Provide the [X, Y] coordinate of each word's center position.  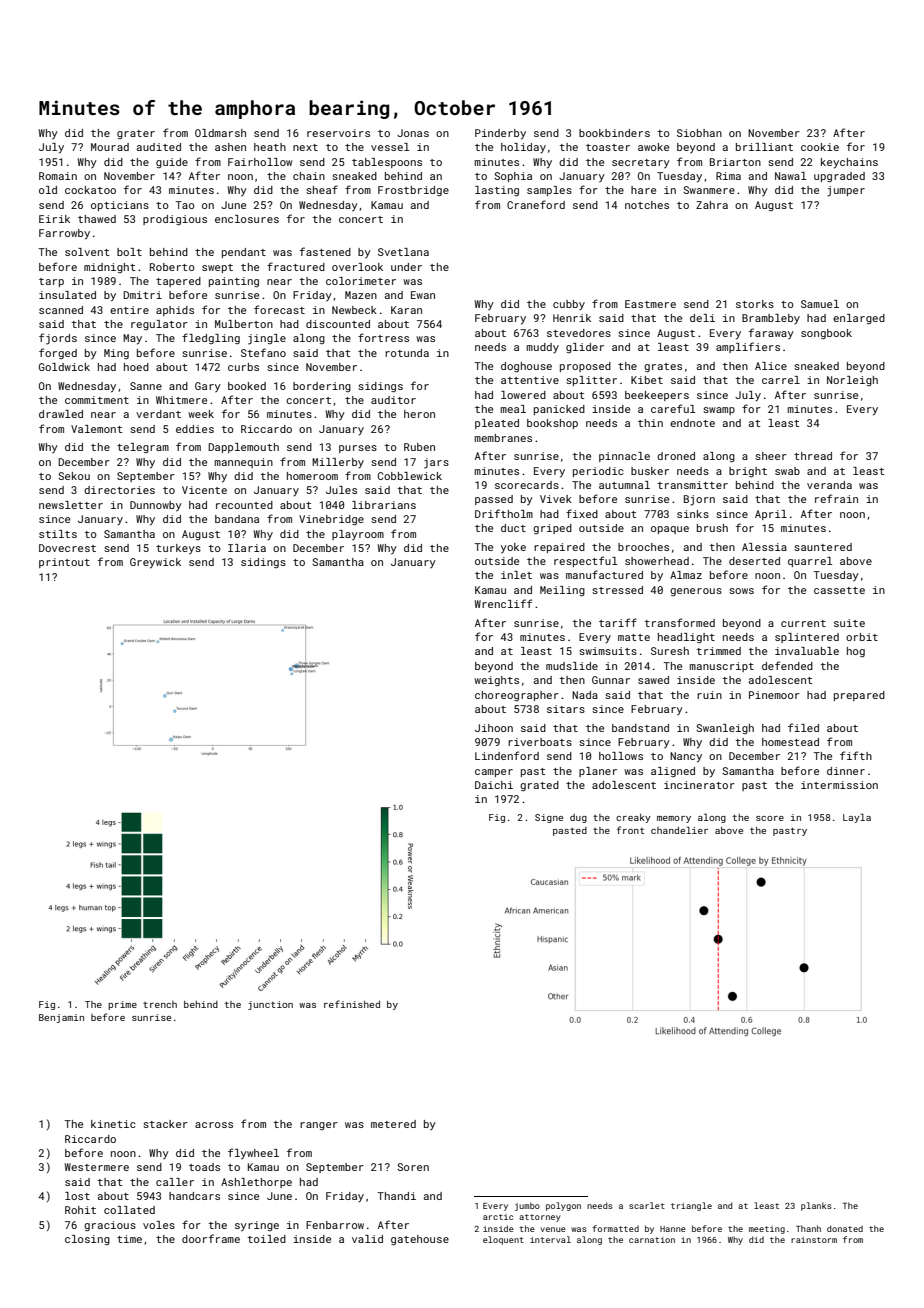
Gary [208, 387]
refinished [352, 1004]
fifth [856, 755]
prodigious [175, 220]
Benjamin [61, 1018]
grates [663, 367]
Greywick [155, 563]
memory [674, 819]
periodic [598, 472]
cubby [569, 305]
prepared [859, 696]
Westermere [97, 1167]
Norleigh [852, 381]
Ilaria [247, 548]
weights [496, 681]
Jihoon [494, 728]
